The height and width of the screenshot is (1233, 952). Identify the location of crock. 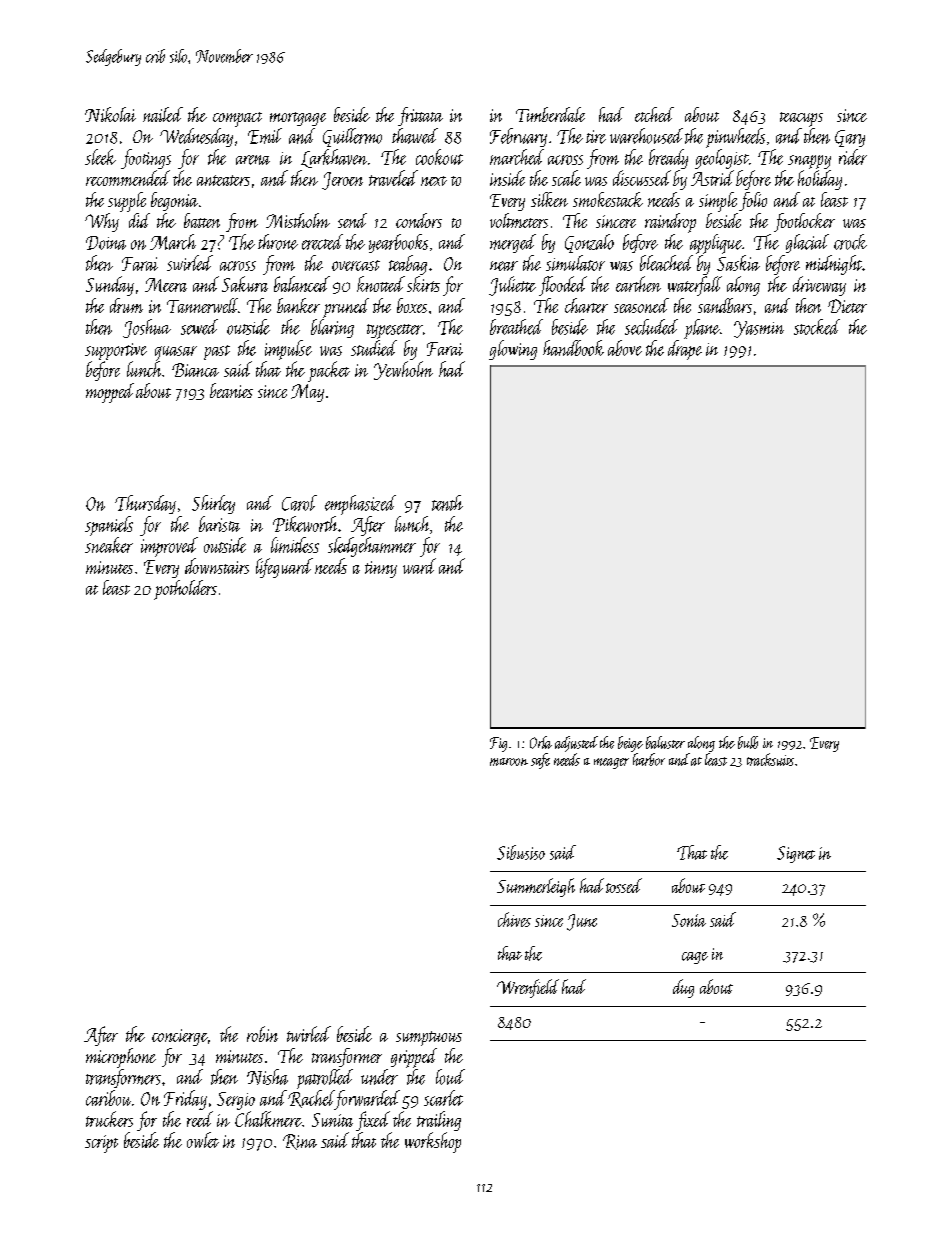
(850, 242).
